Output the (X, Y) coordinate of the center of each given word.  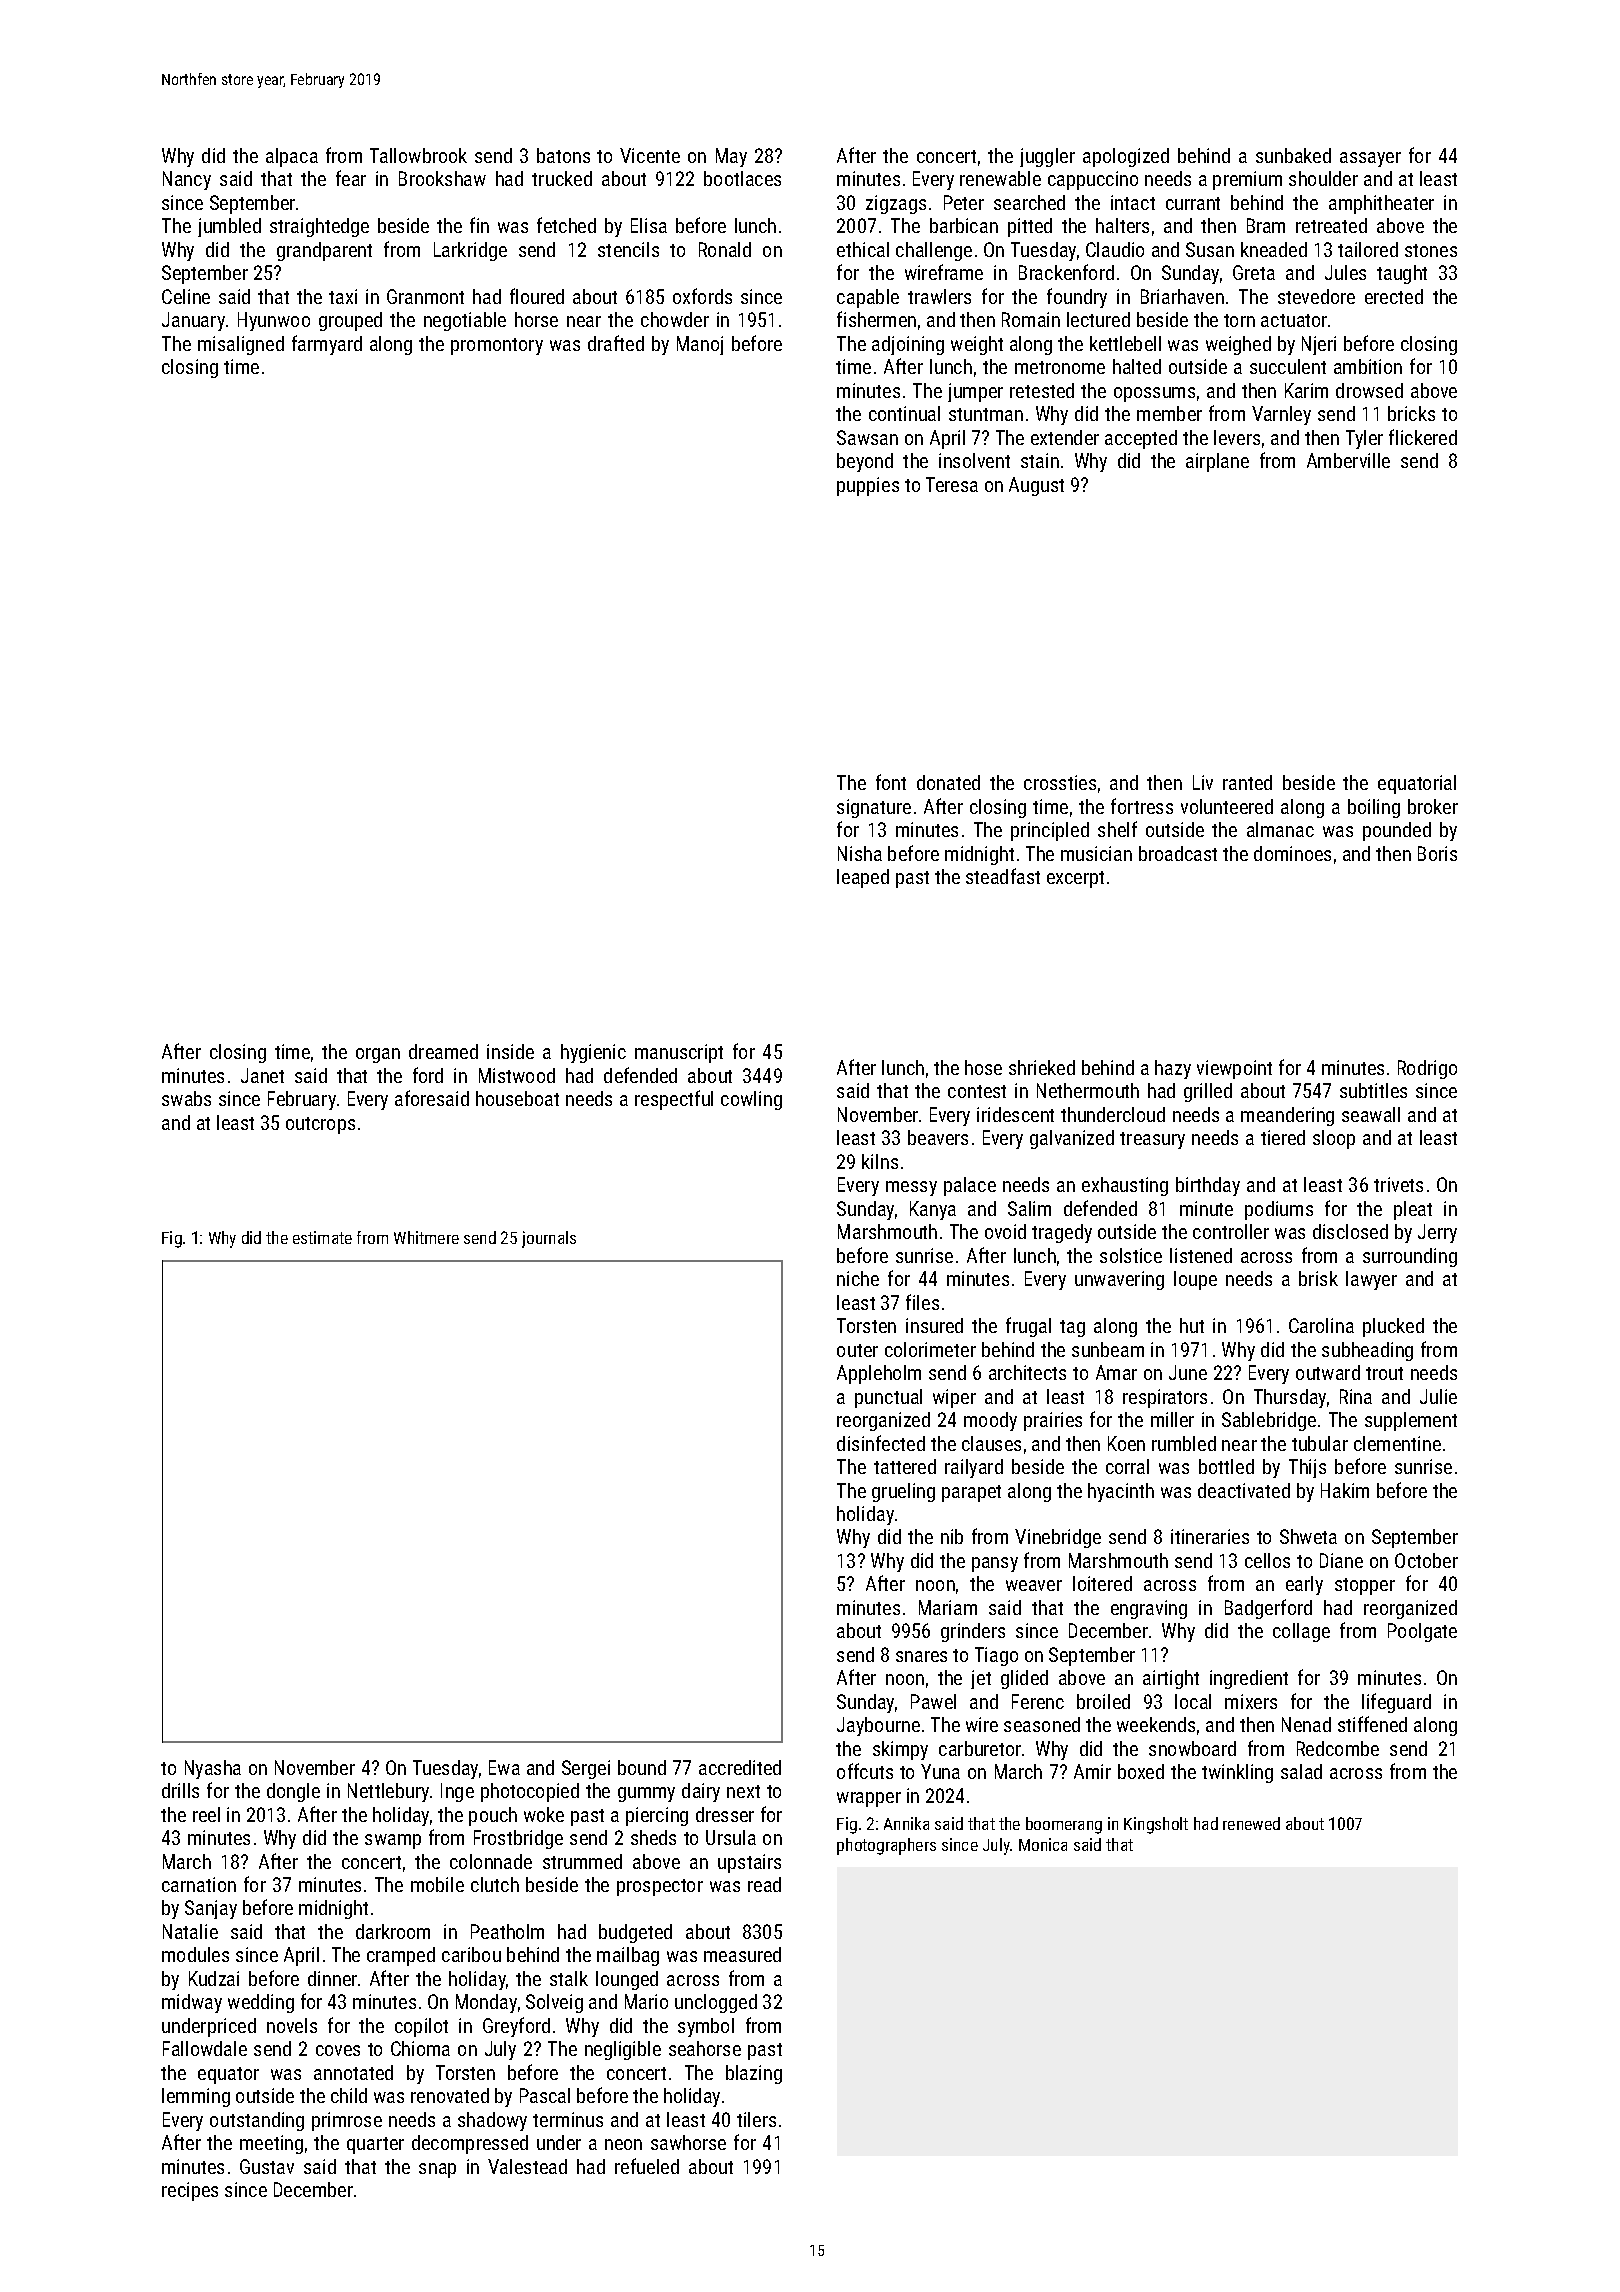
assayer (1370, 159)
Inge (457, 1792)
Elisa (649, 225)
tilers (756, 2119)
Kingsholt (1156, 1825)
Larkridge (470, 251)
